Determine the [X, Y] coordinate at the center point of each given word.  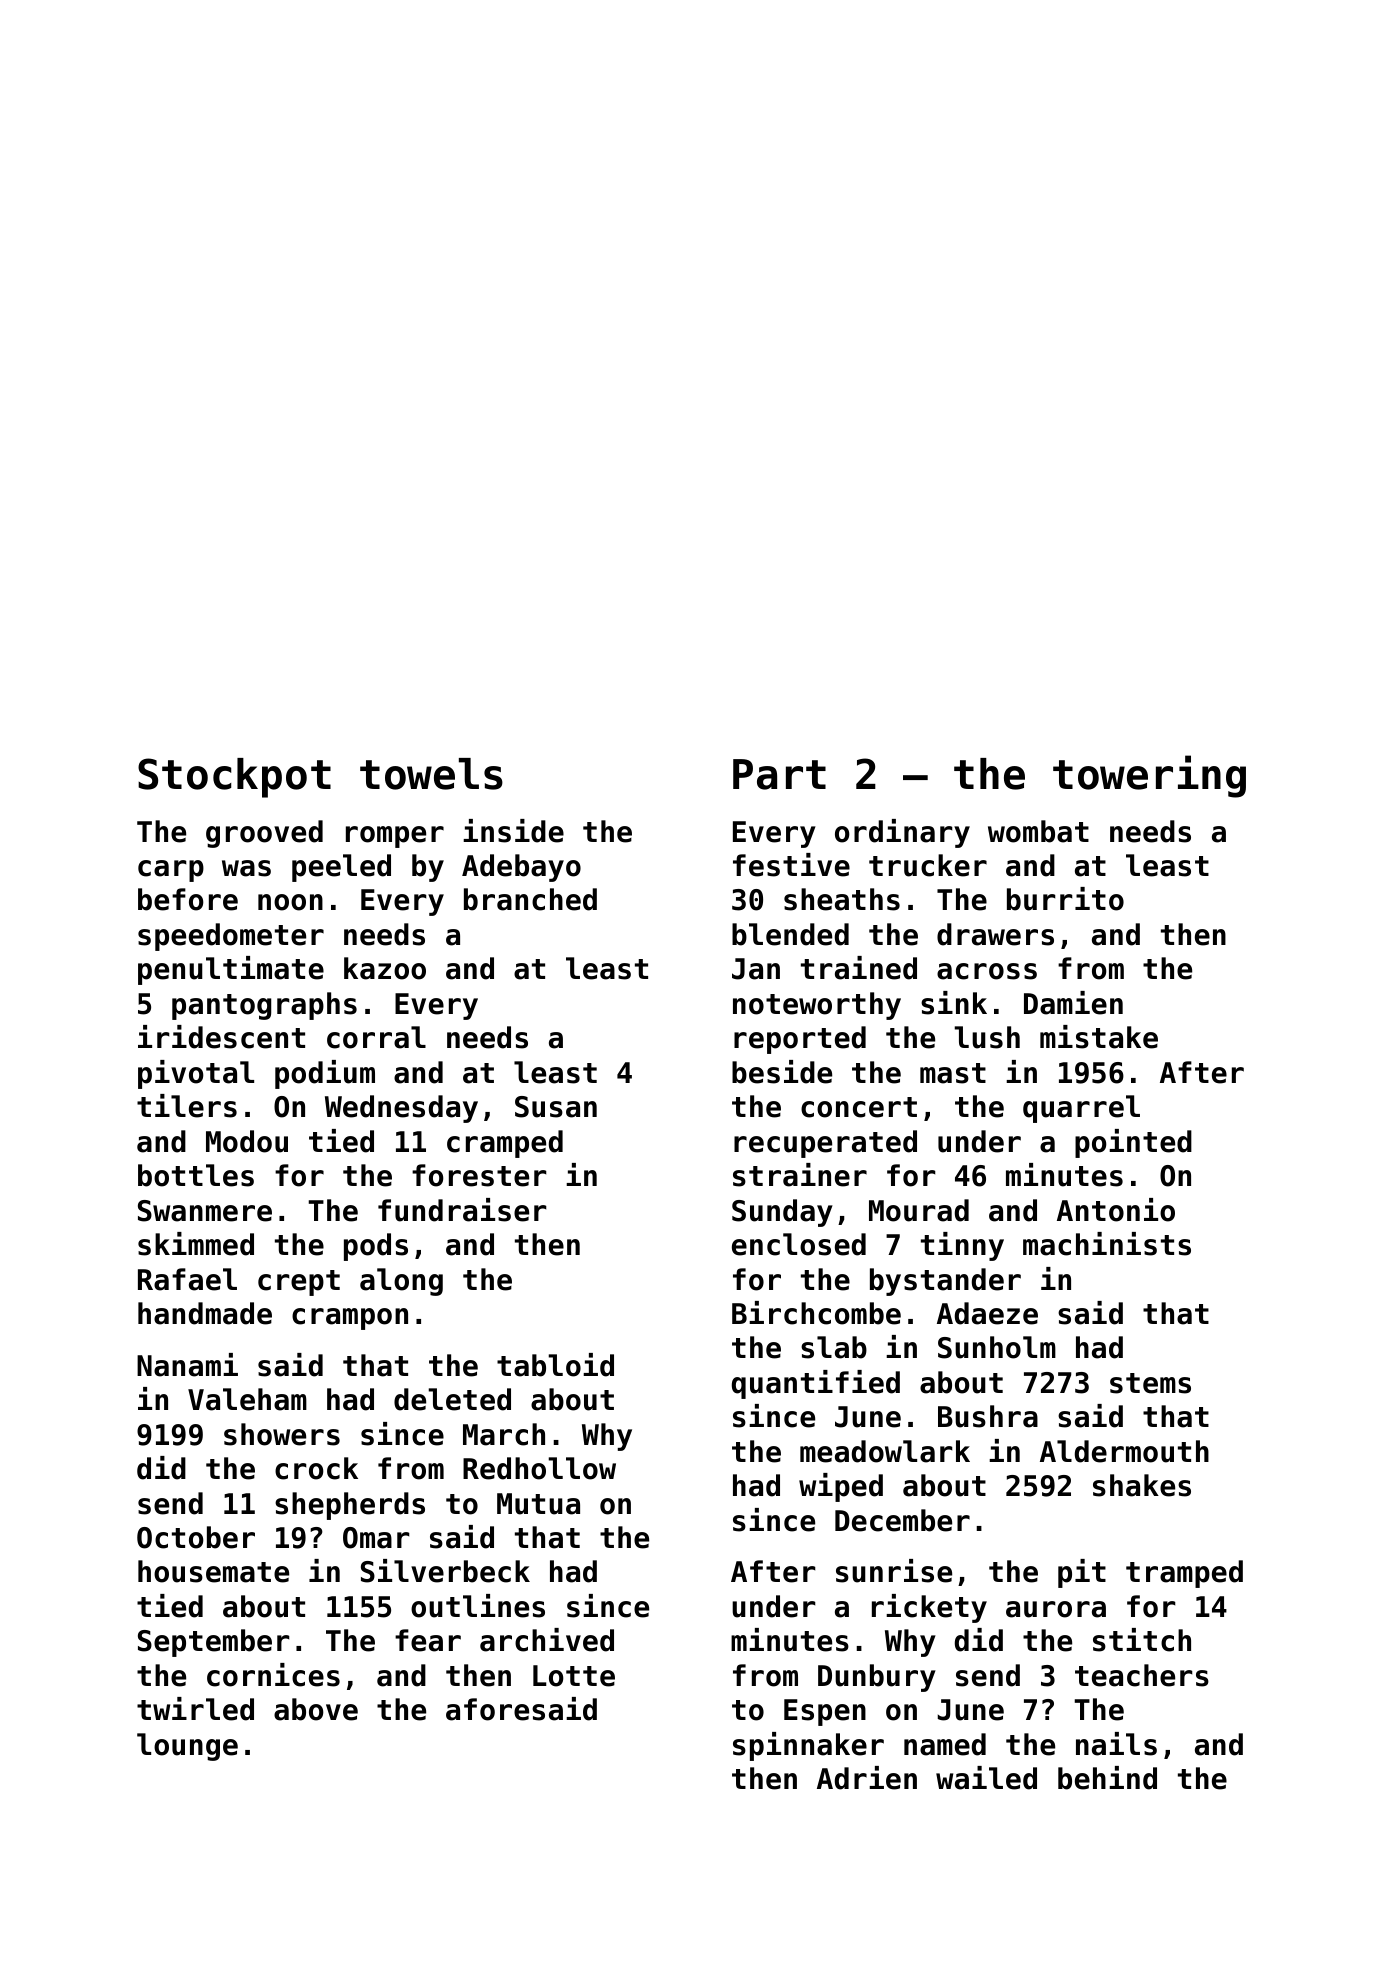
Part [779, 774]
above [316, 1709]
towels [431, 774]
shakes [1142, 1485]
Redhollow [539, 1468]
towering [1149, 776]
